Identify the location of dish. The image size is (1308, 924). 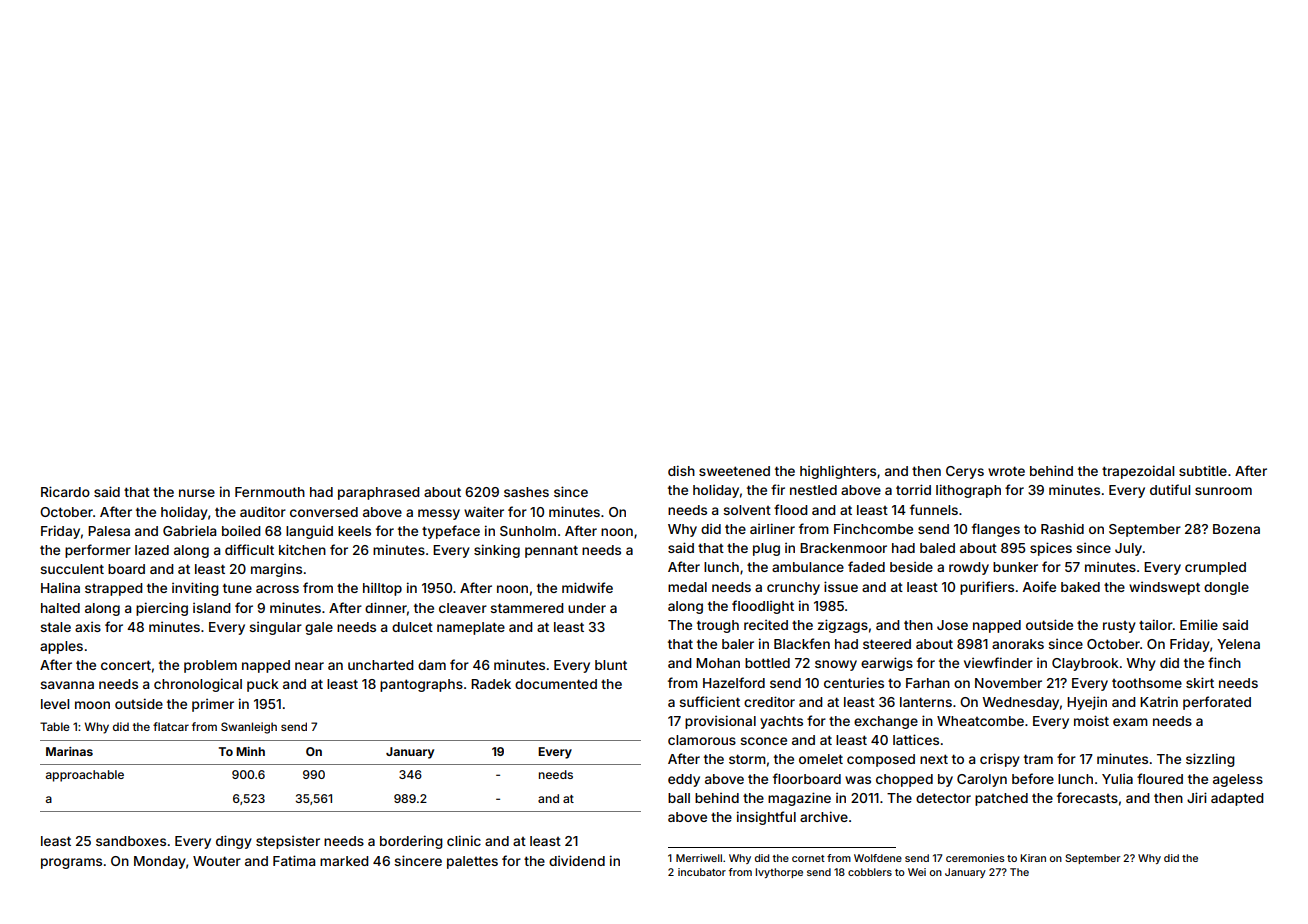
(681, 470).
